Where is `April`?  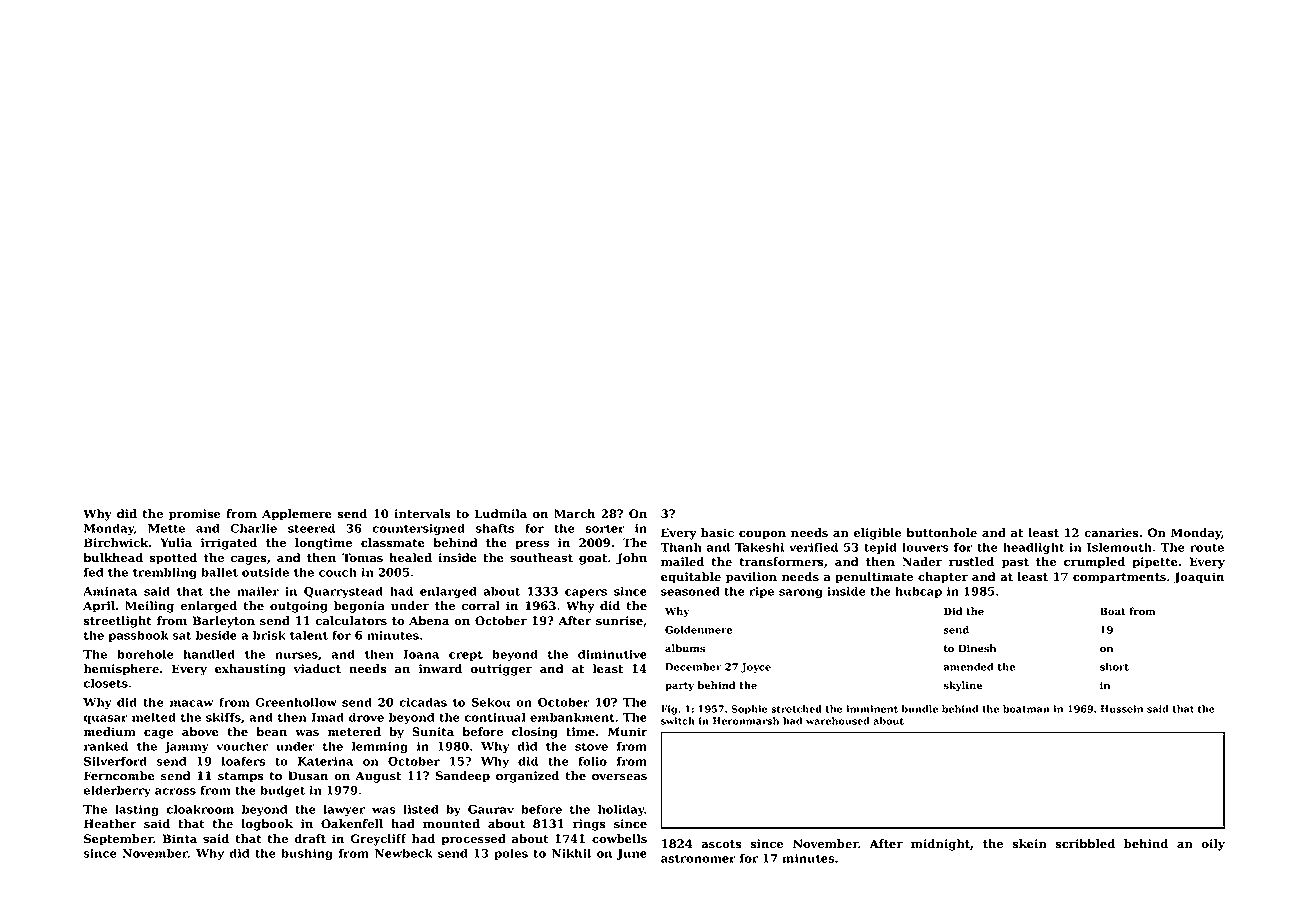
April is located at coordinates (99, 607).
